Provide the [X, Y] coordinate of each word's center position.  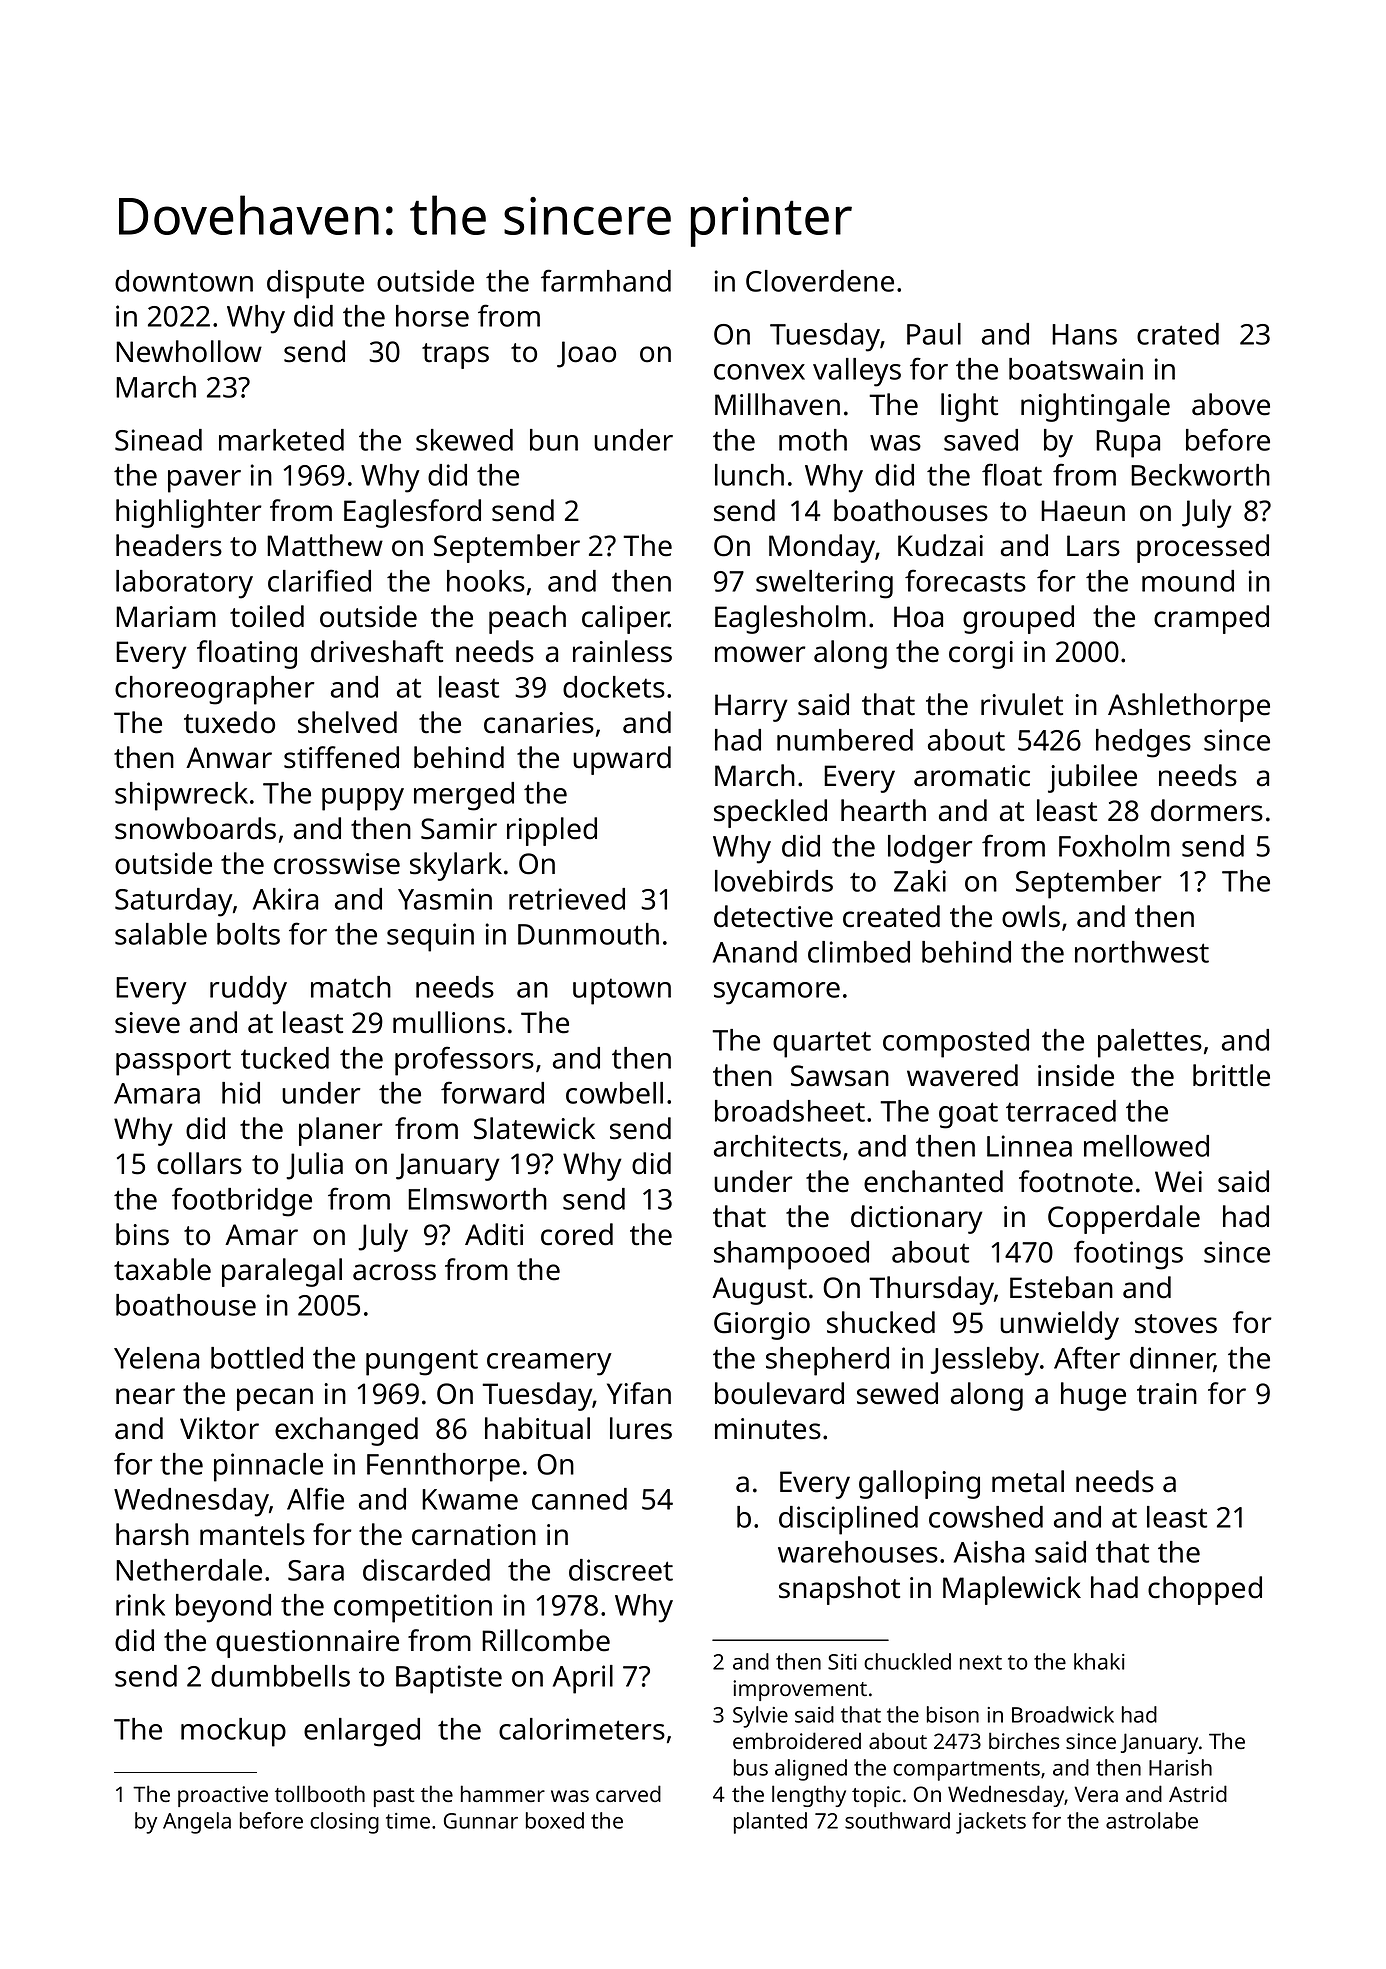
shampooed [791, 1255]
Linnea [1029, 1146]
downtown [184, 281]
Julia [314, 1166]
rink [140, 1605]
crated [1178, 334]
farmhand [606, 280]
